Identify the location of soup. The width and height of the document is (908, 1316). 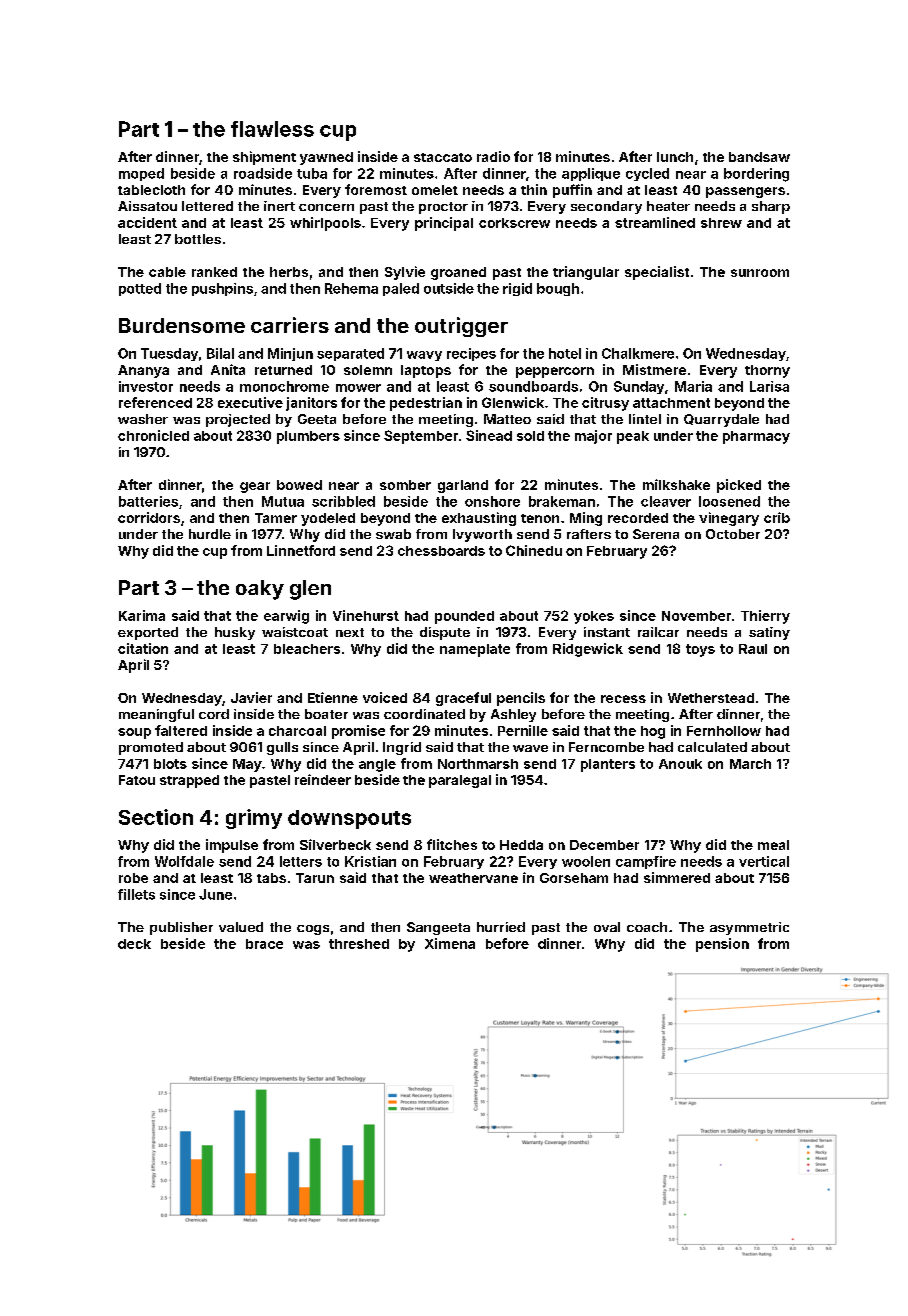
(134, 733).
